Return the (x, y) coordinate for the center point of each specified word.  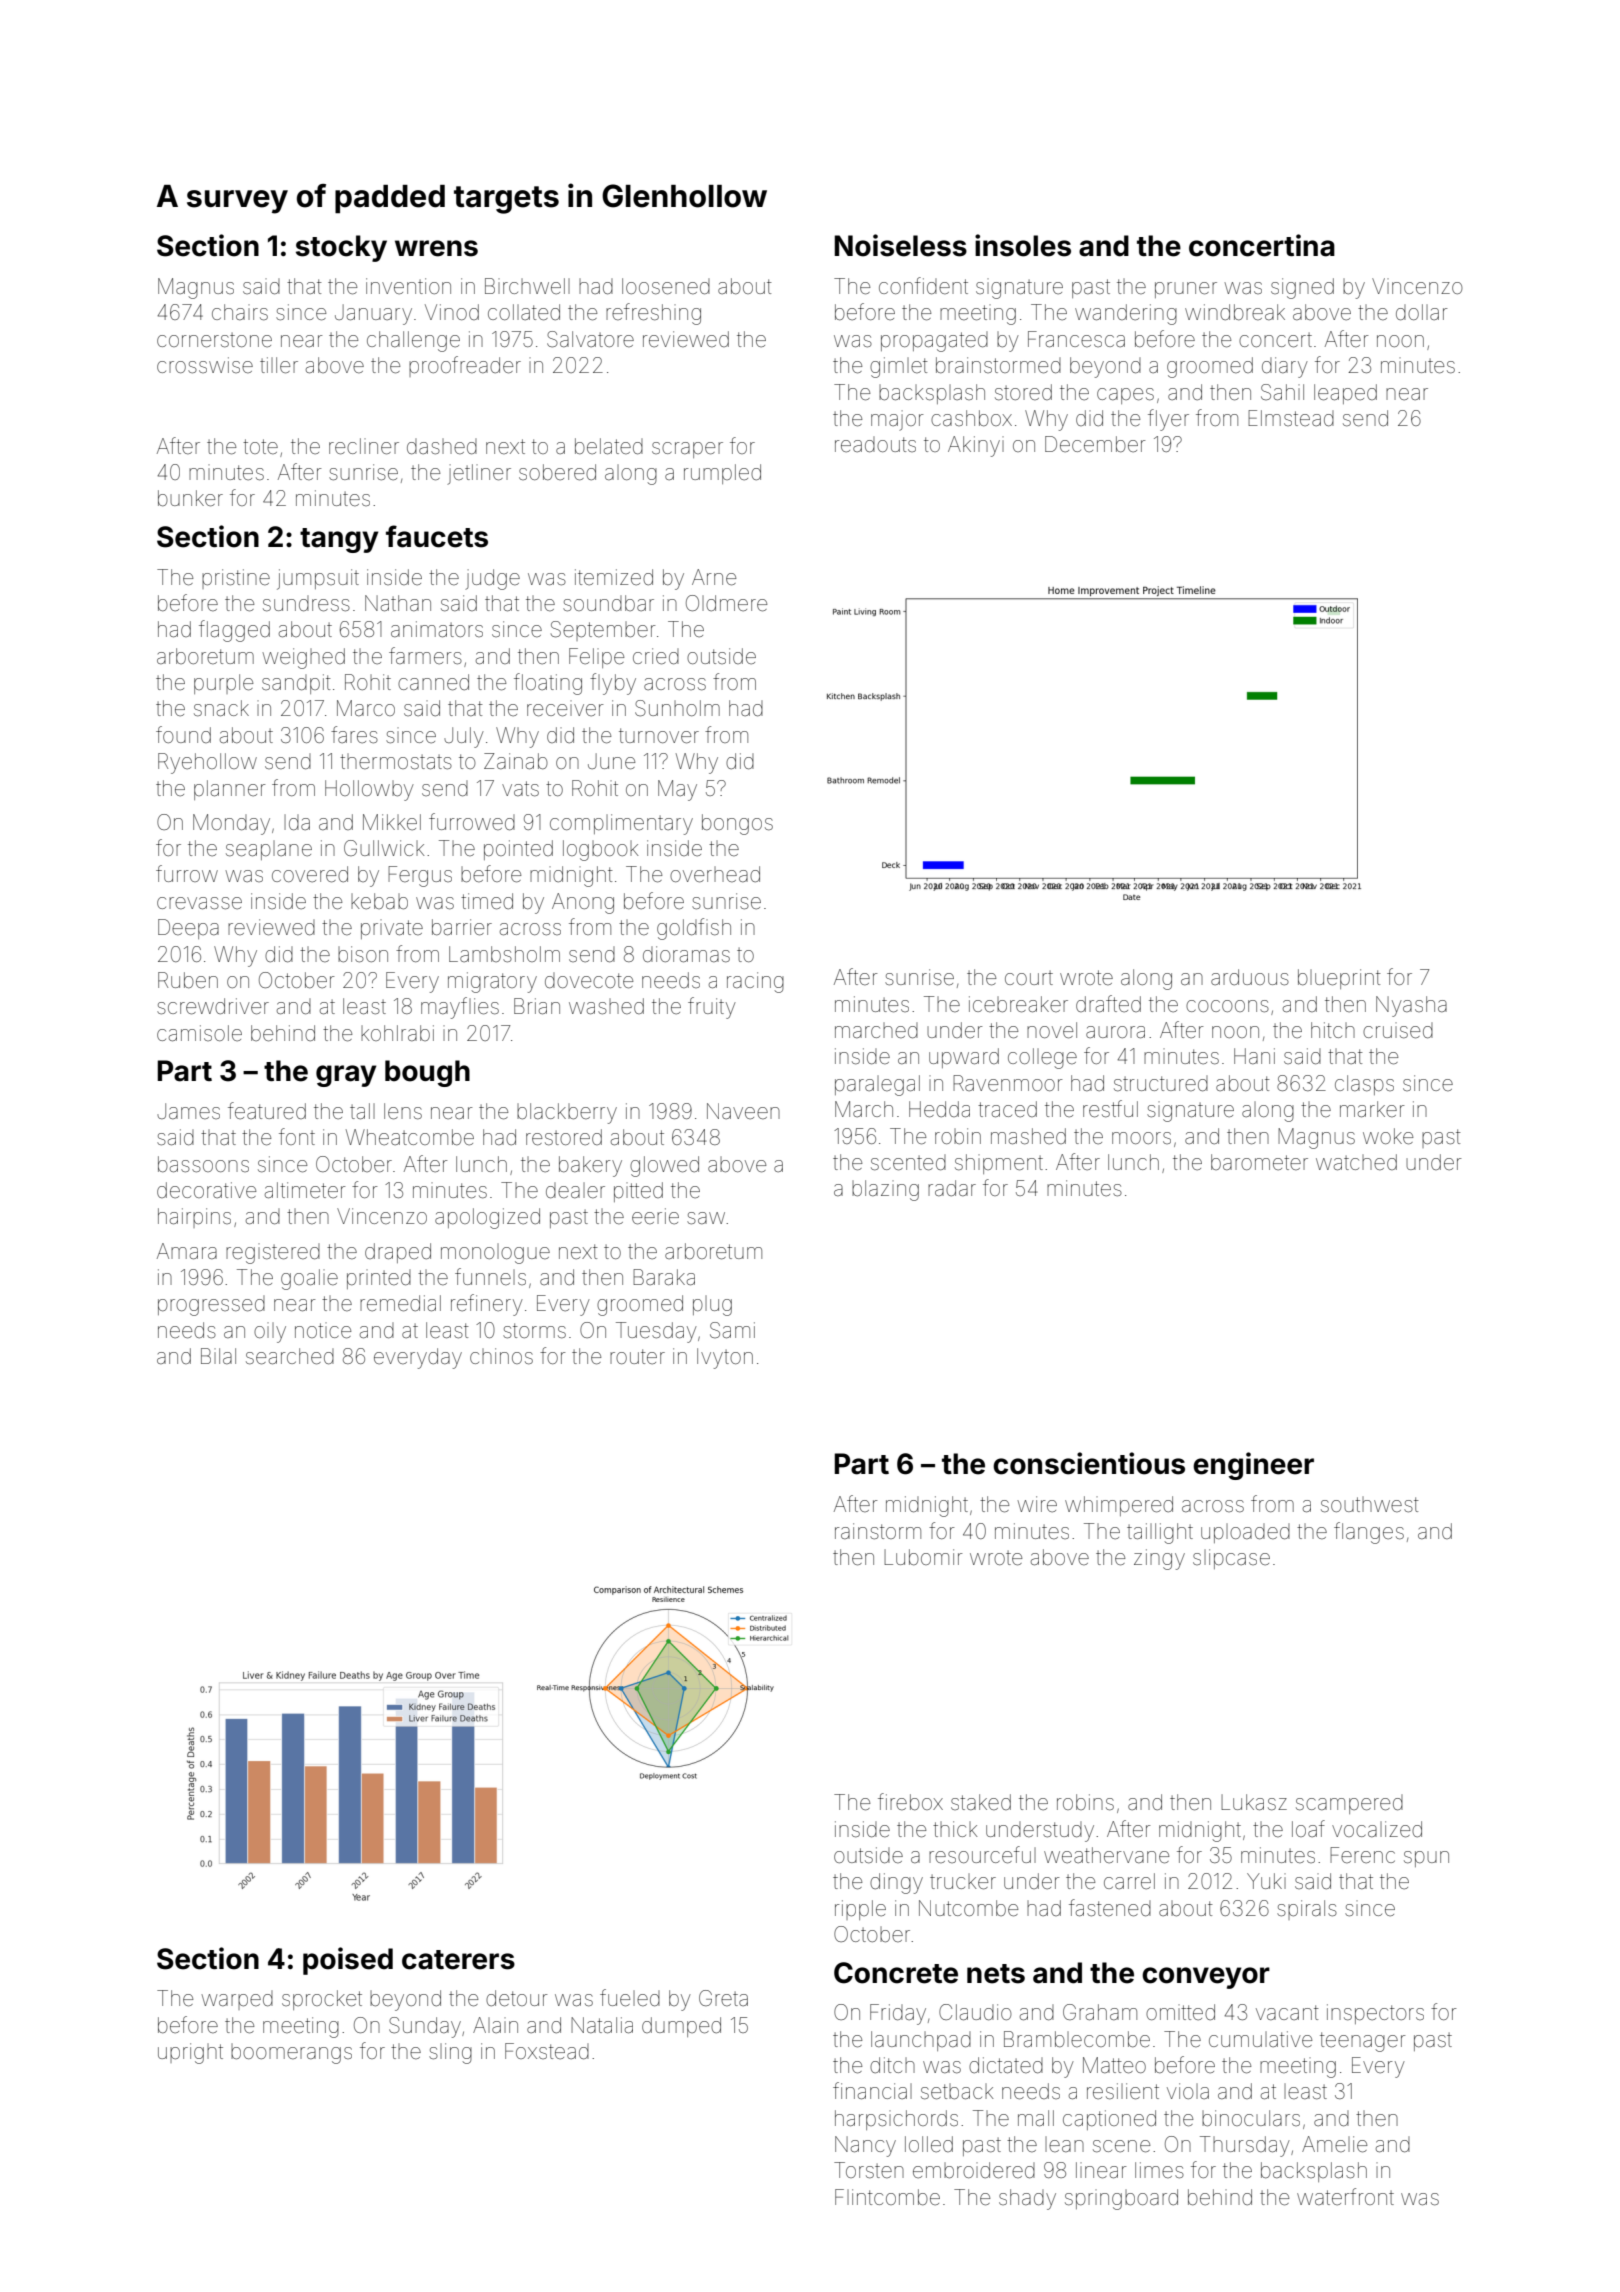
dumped (681, 2027)
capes (1125, 396)
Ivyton (725, 1358)
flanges (1369, 1533)
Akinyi (976, 446)
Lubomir (923, 1557)
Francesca (1076, 339)
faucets (437, 536)
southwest (1370, 1504)
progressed (211, 1306)
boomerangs (291, 2054)
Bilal (218, 1356)
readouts (875, 444)
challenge (413, 341)
